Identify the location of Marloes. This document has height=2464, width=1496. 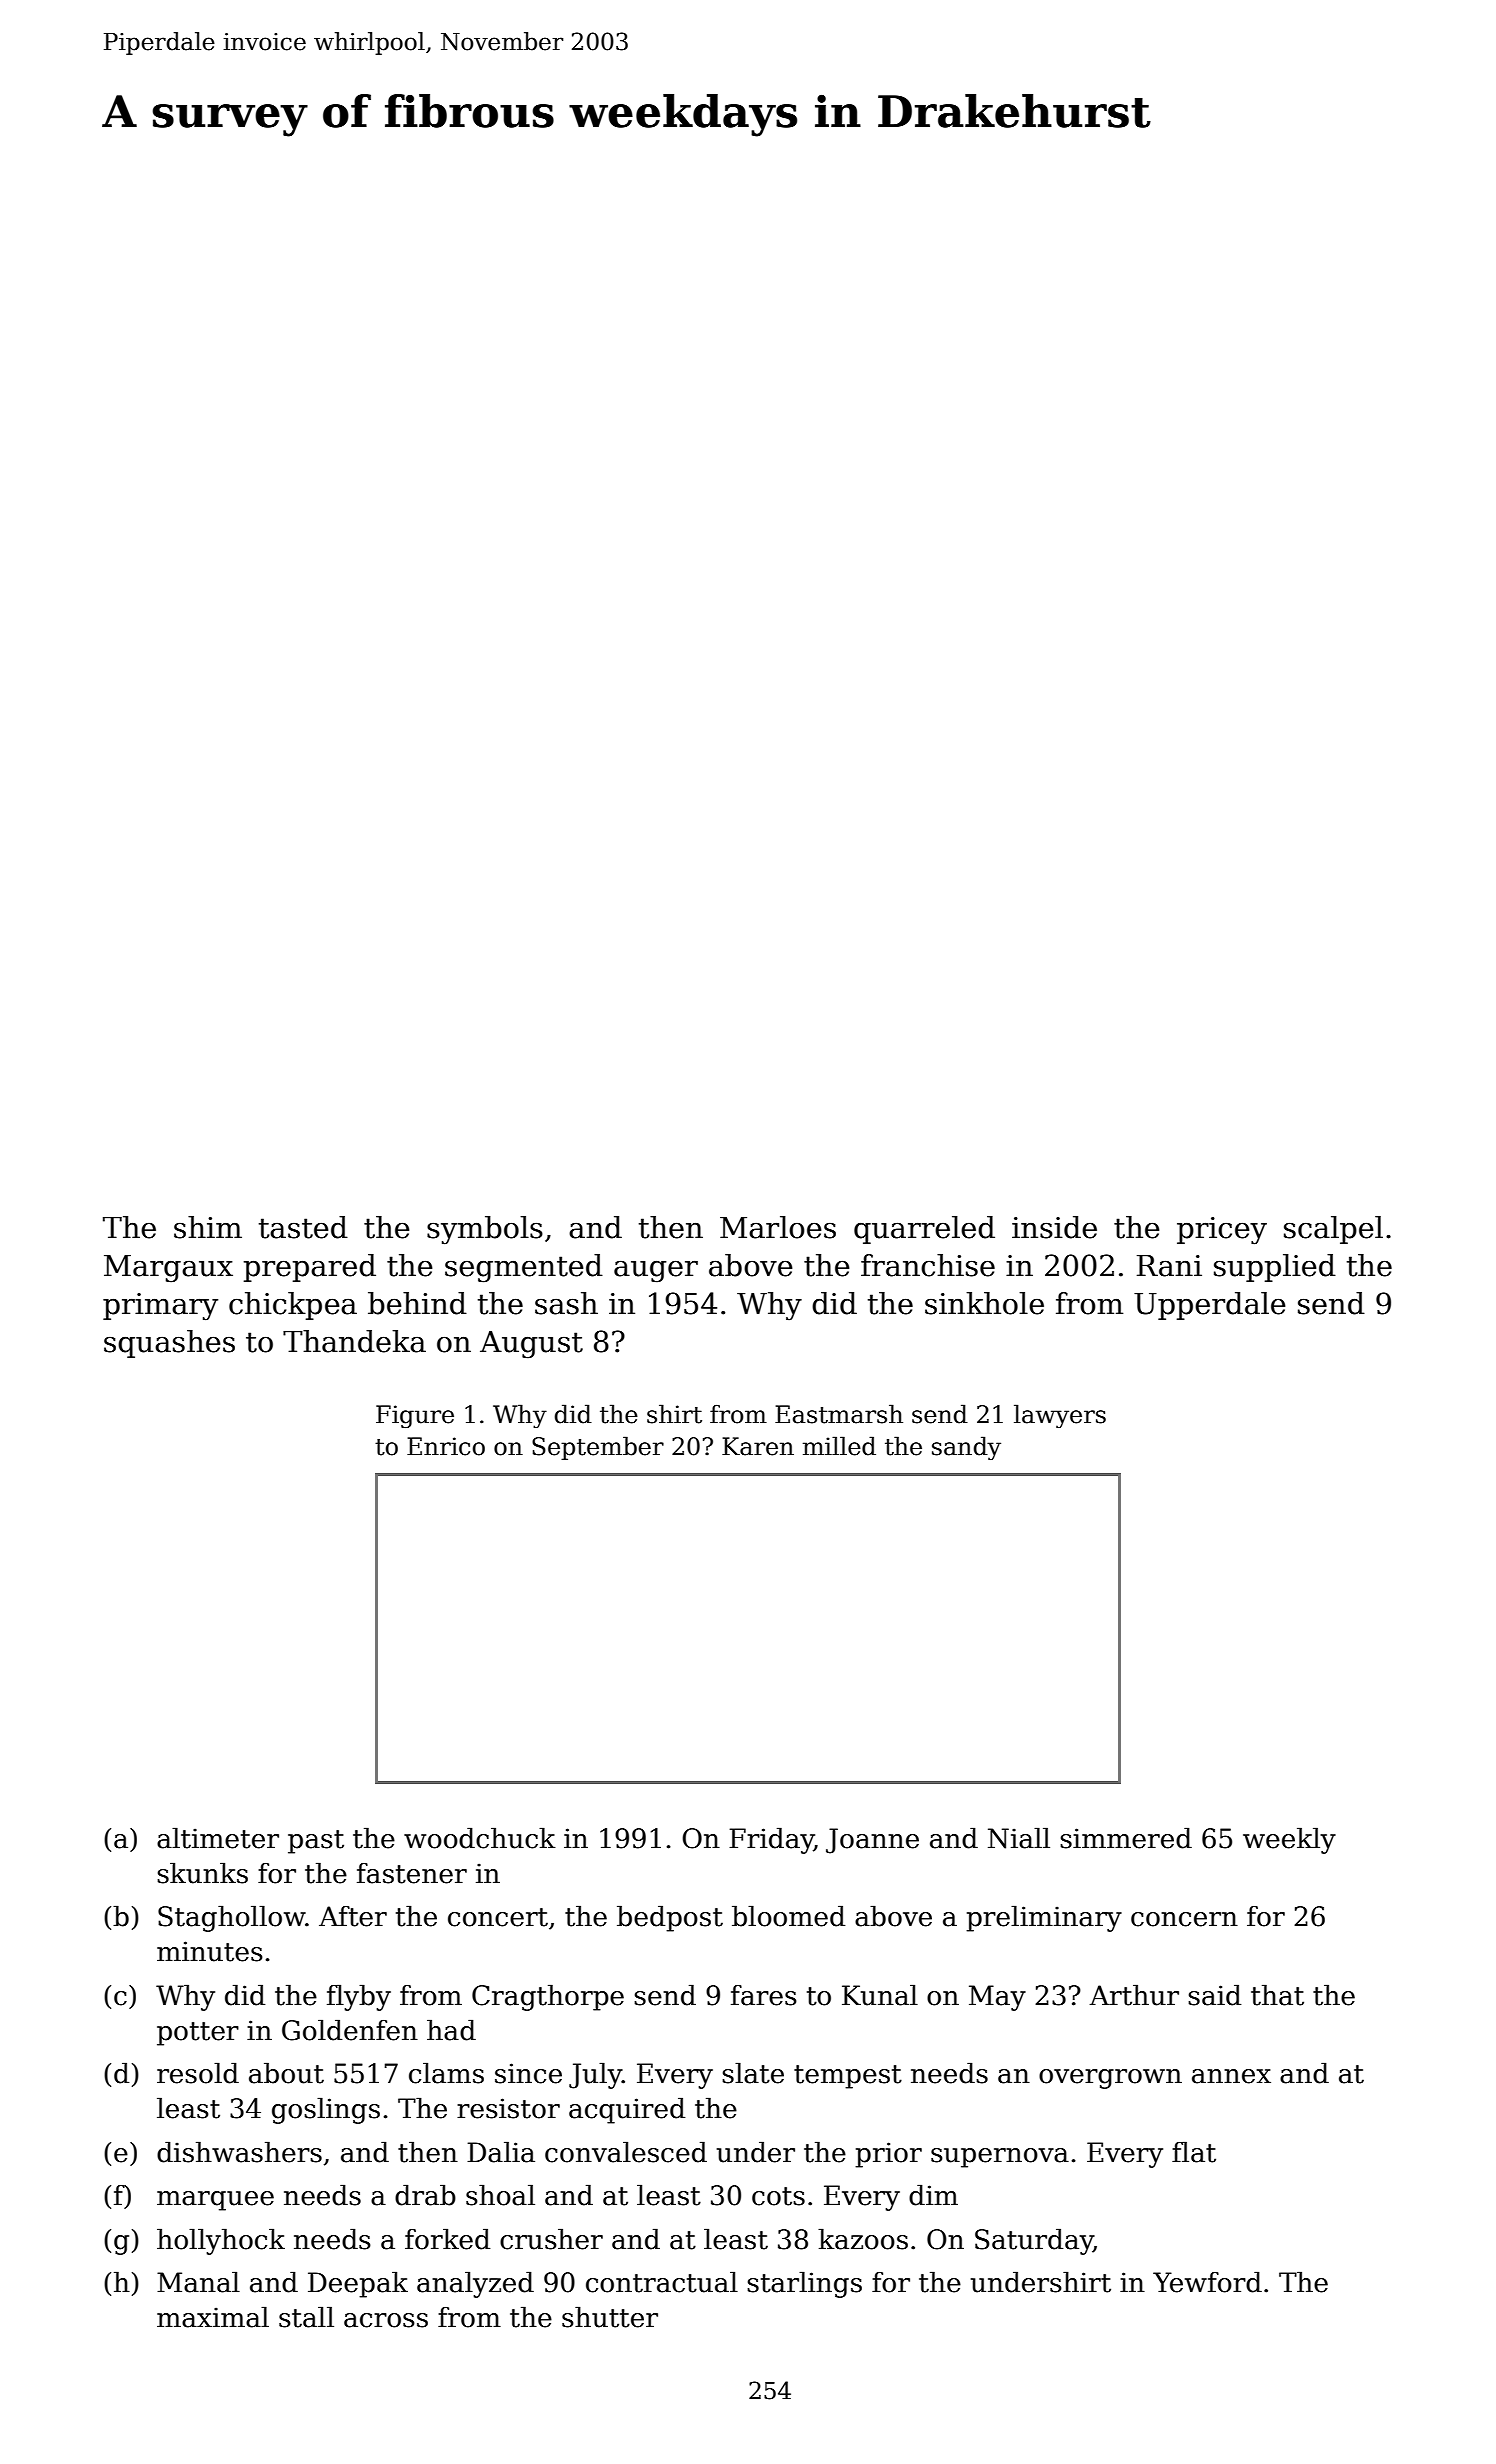
(778, 1227).
